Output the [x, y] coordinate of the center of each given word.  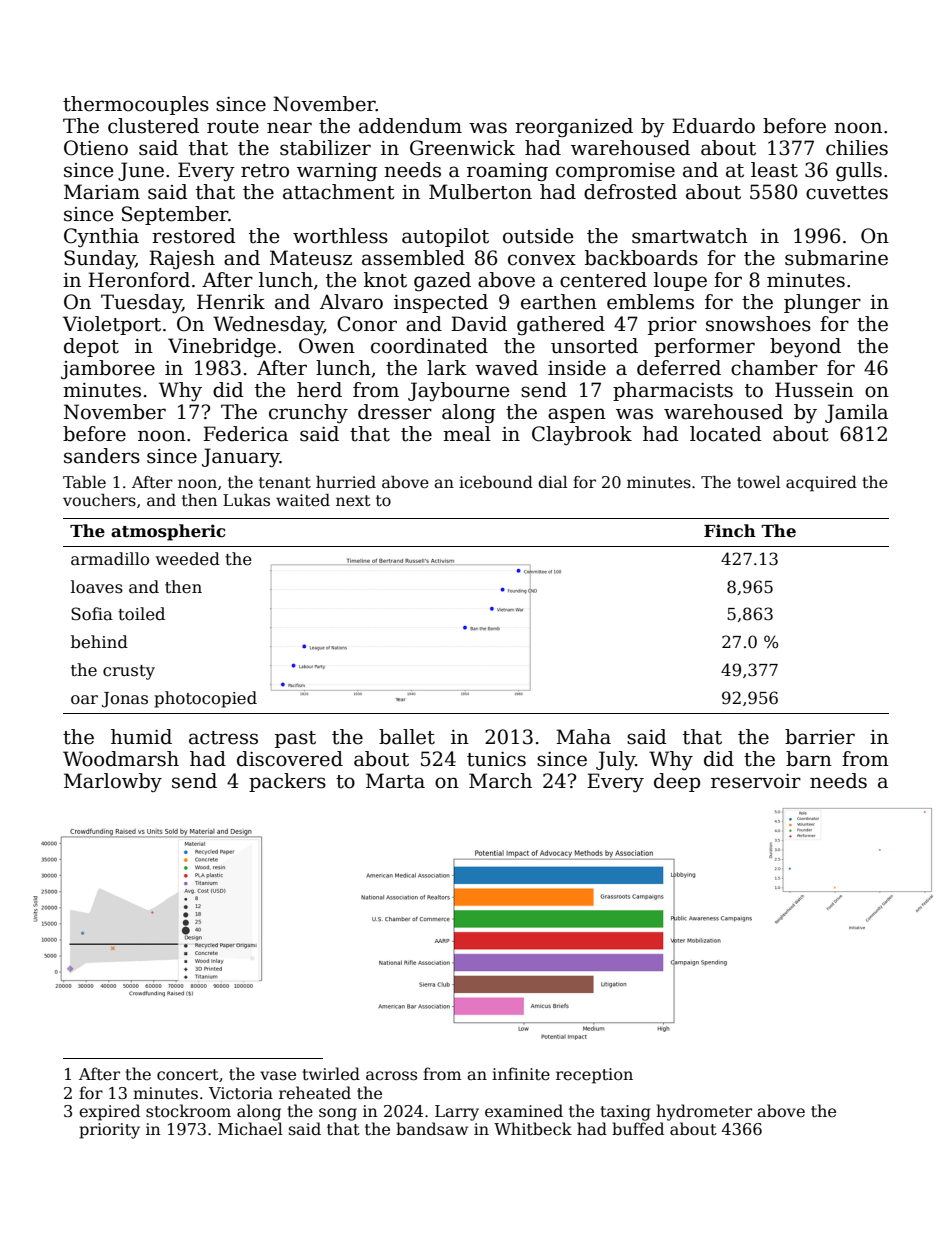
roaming [507, 172]
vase [278, 1075]
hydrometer [704, 1112]
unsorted [594, 346]
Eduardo [713, 126]
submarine [836, 258]
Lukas [246, 499]
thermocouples [136, 105]
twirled [331, 1073]
